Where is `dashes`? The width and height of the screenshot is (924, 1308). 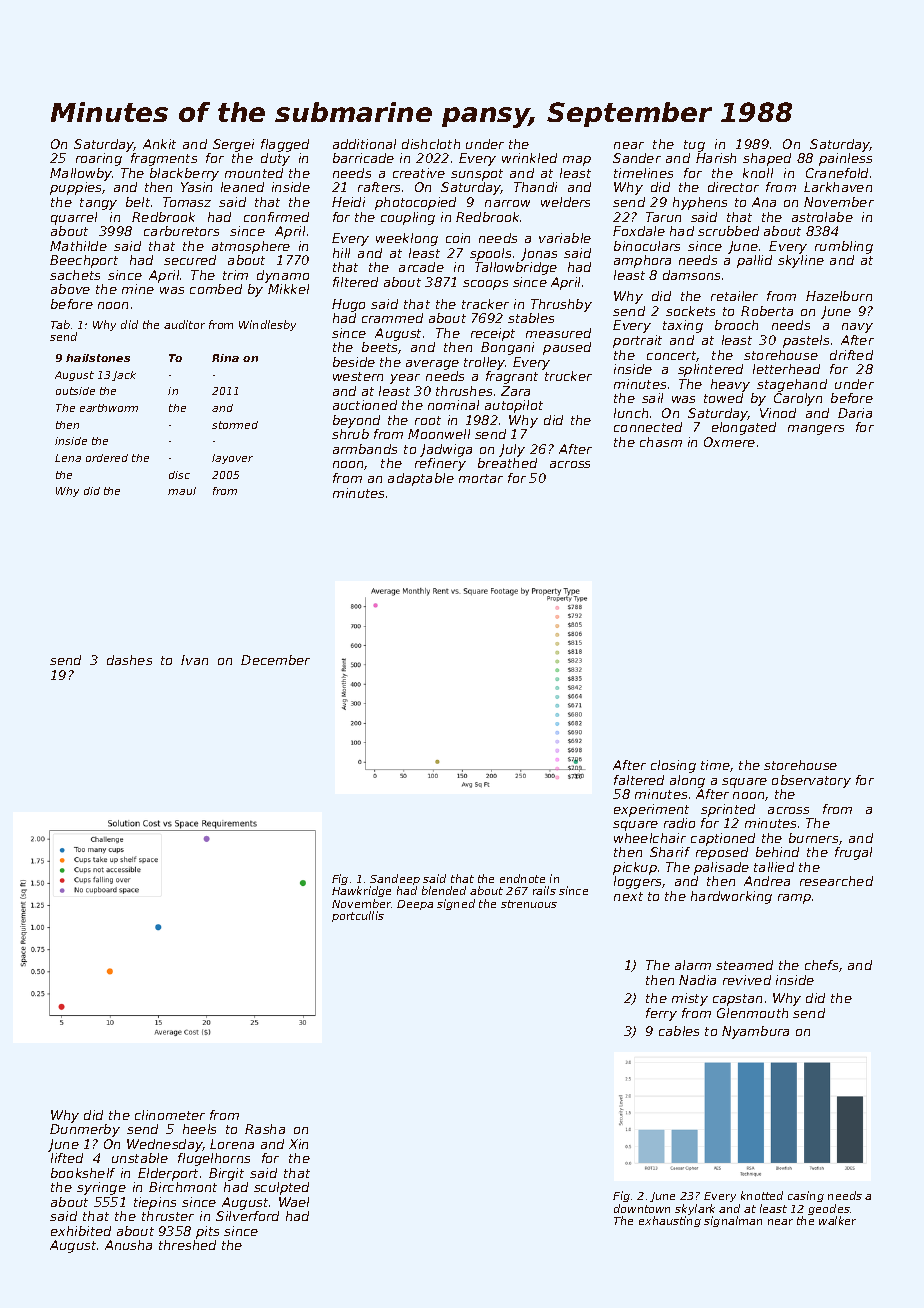 dashes is located at coordinates (129, 660).
